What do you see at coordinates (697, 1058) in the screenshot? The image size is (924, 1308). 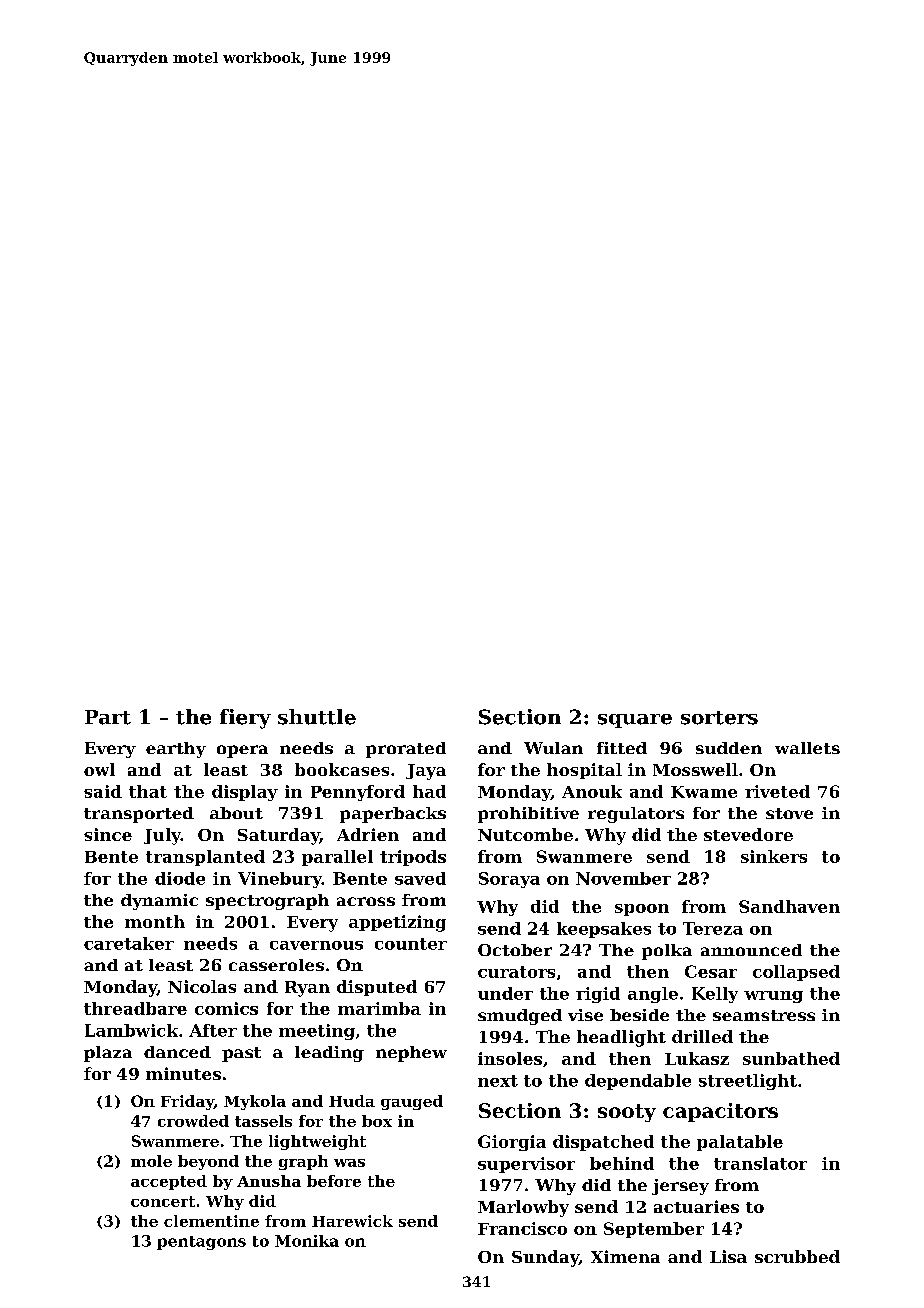 I see `Lukasz` at bounding box center [697, 1058].
